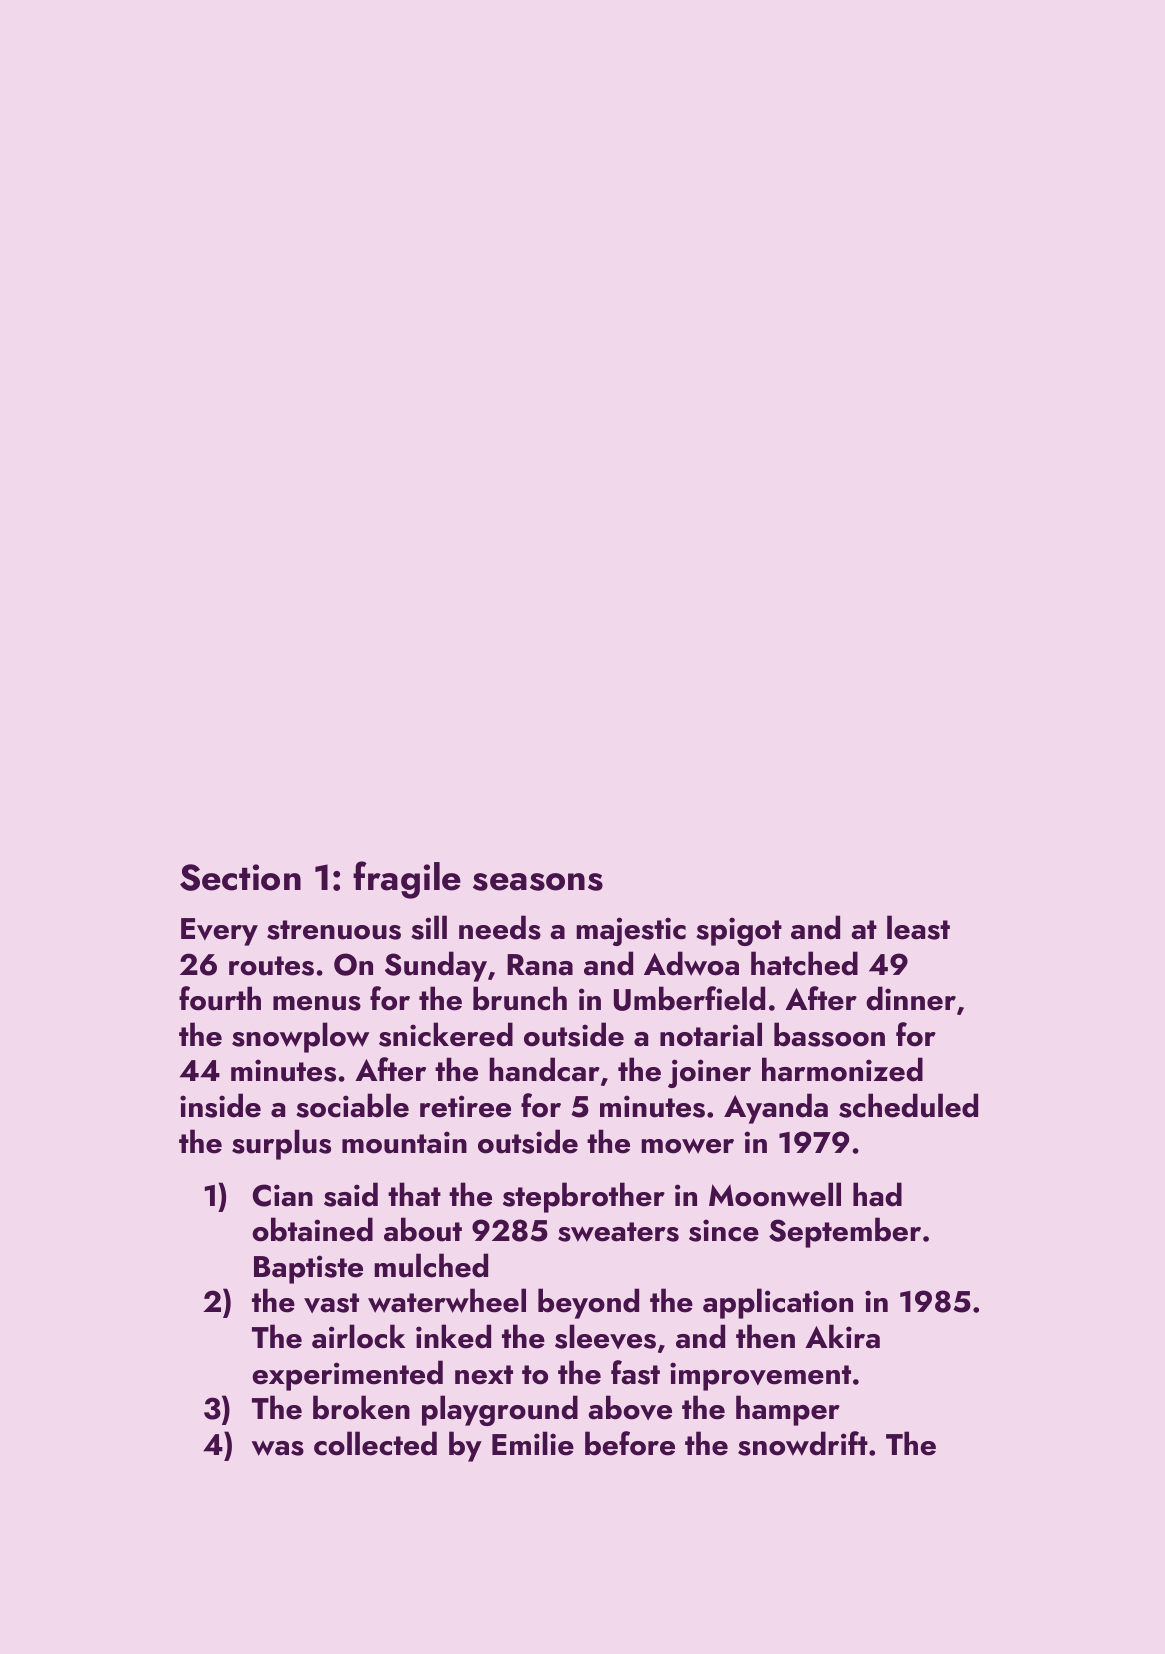 The height and width of the screenshot is (1654, 1165). Describe the element at coordinates (877, 1194) in the screenshot. I see `had` at that location.
